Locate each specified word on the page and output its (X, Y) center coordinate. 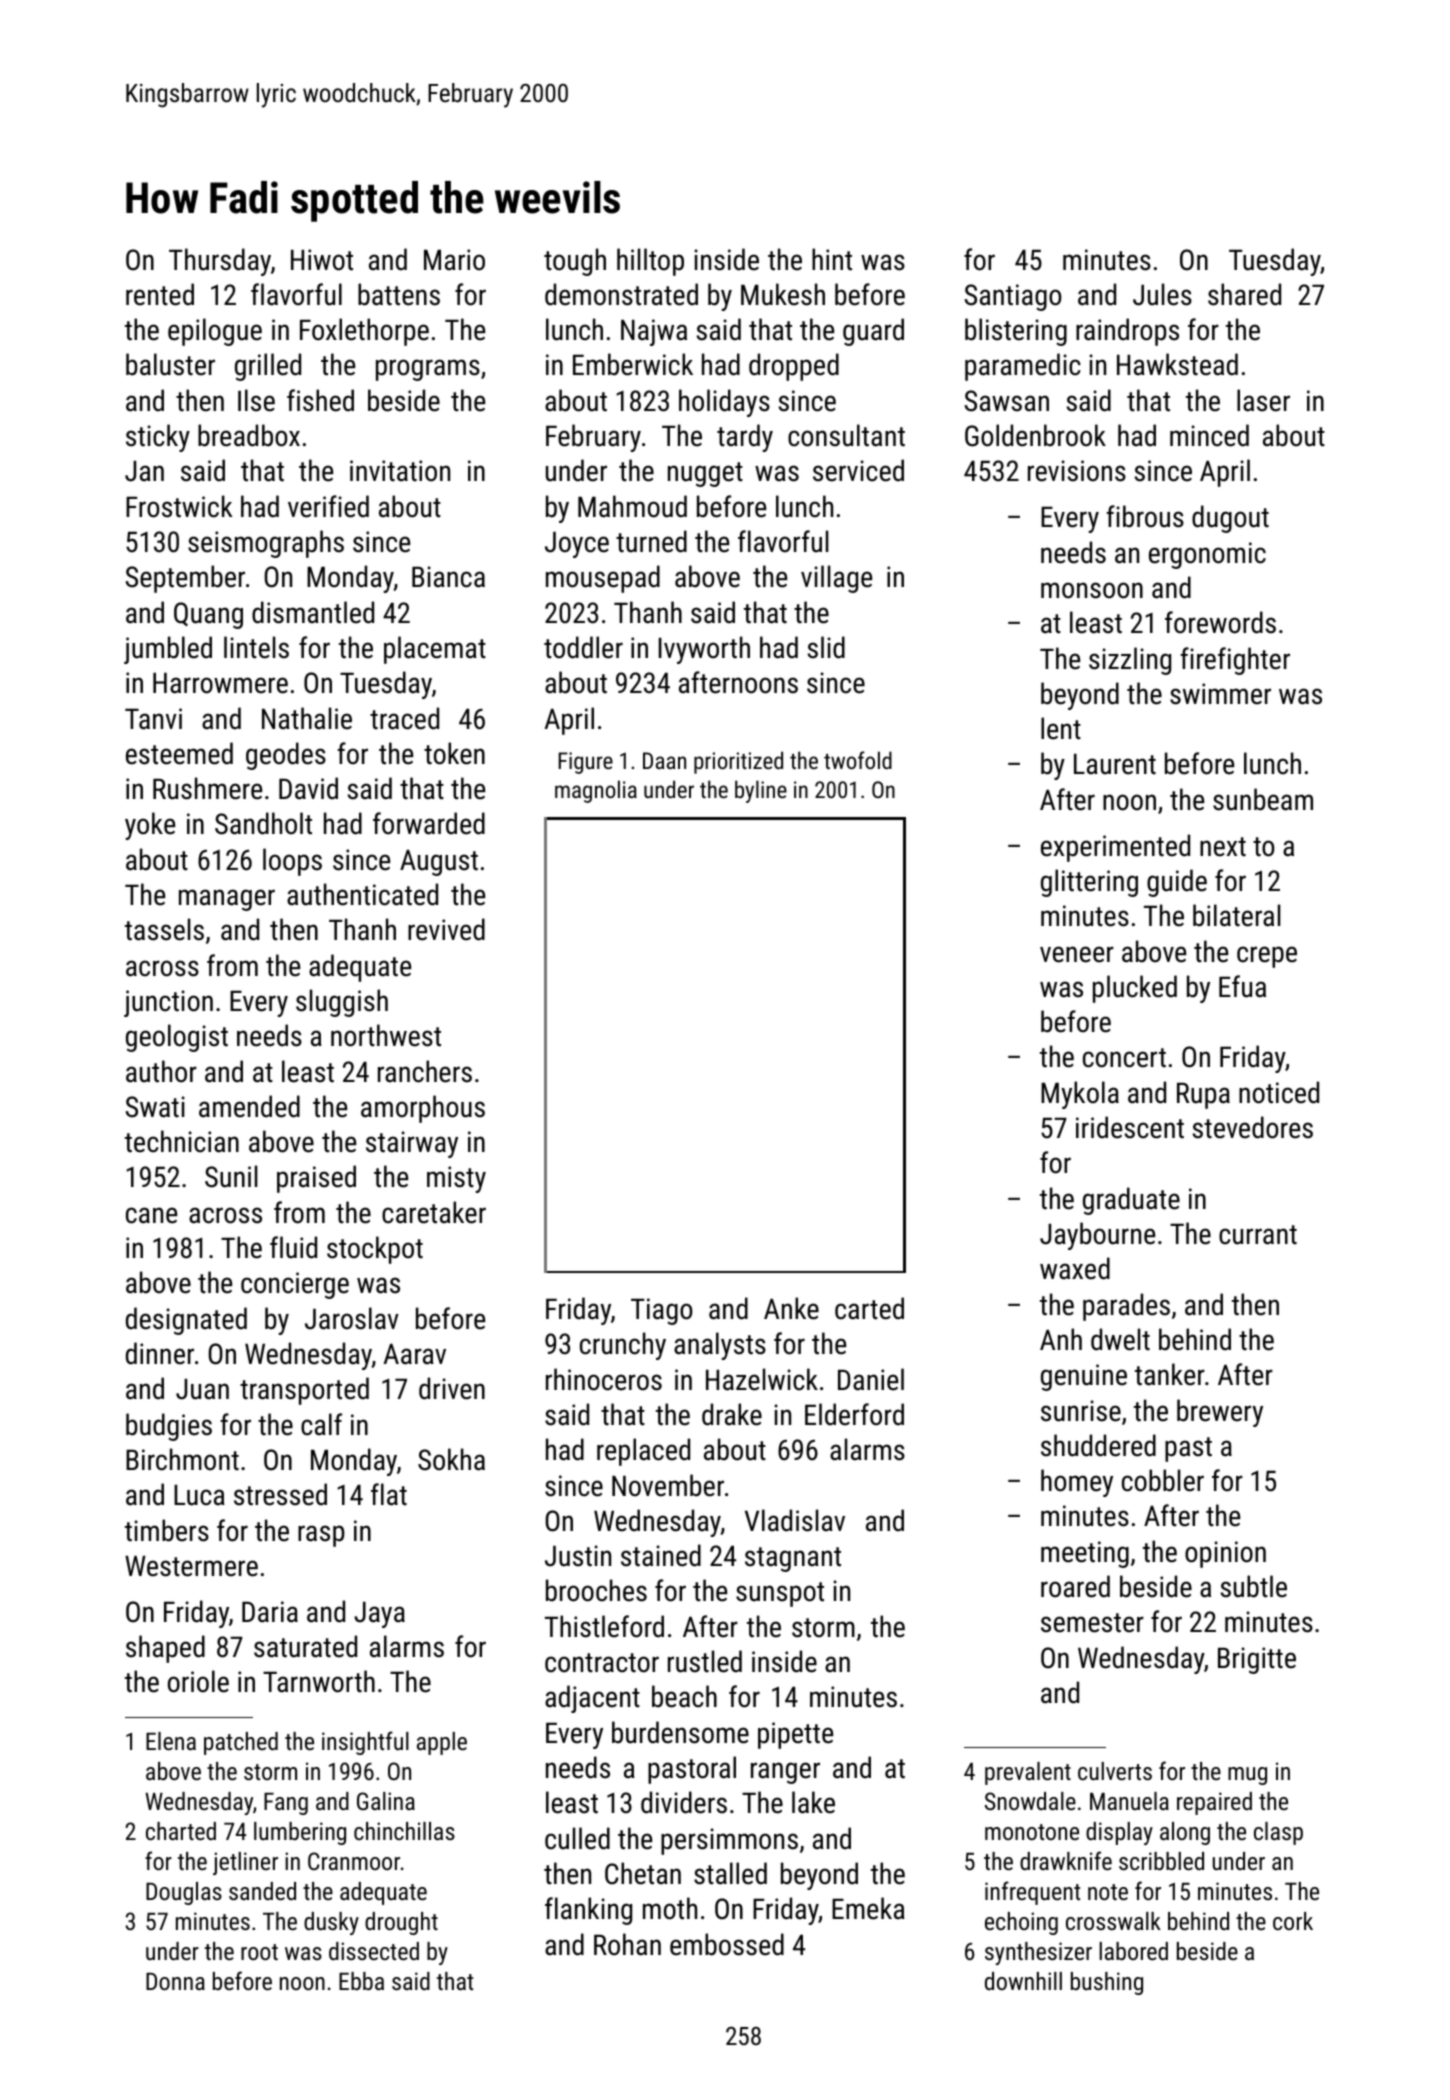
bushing (1107, 1983)
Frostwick (179, 506)
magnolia (596, 791)
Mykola (1080, 1095)
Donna (175, 1981)
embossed (727, 1944)
